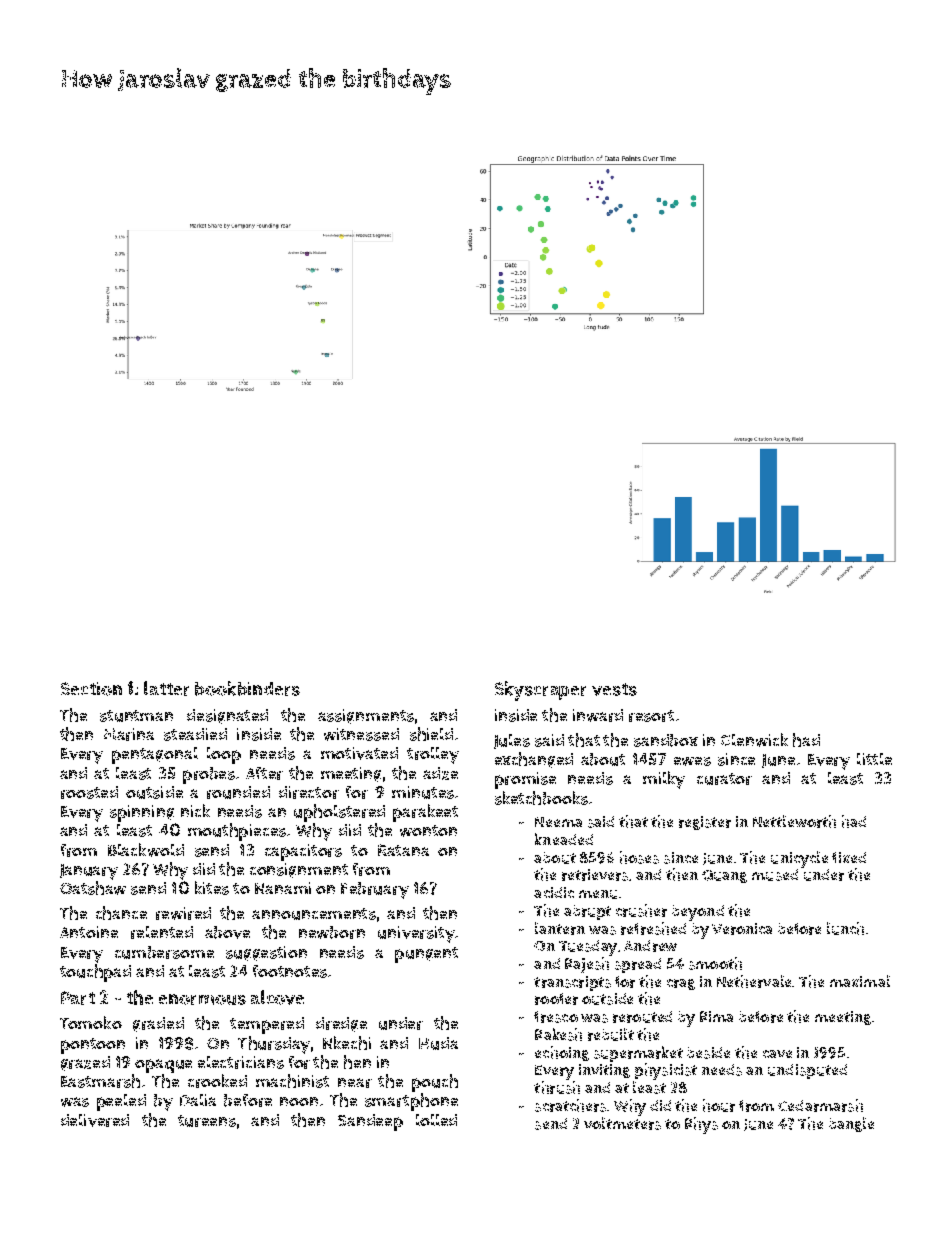  I want to click on Nettleworth, so click(794, 821).
